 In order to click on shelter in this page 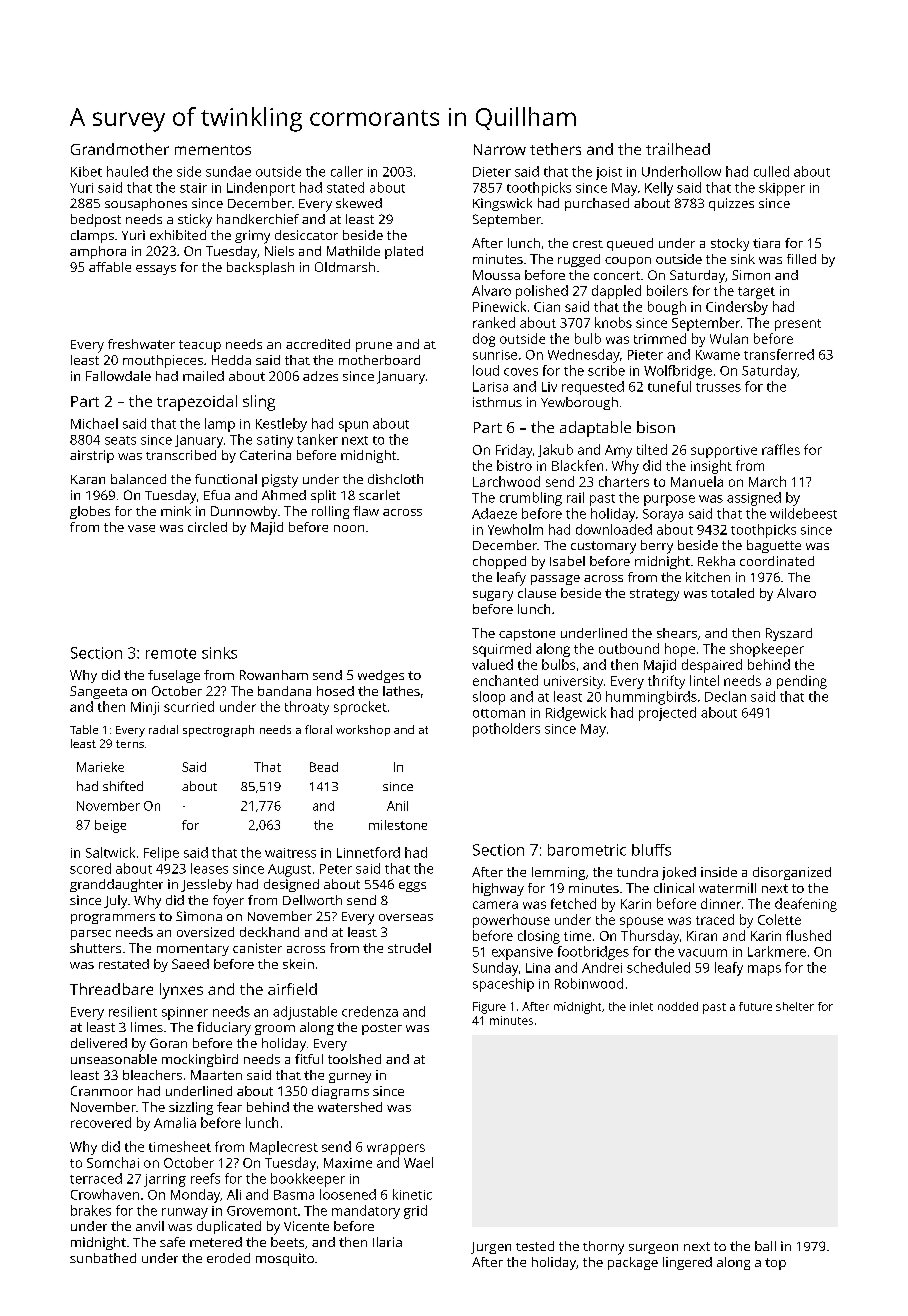, I will do `click(795, 1006)`.
